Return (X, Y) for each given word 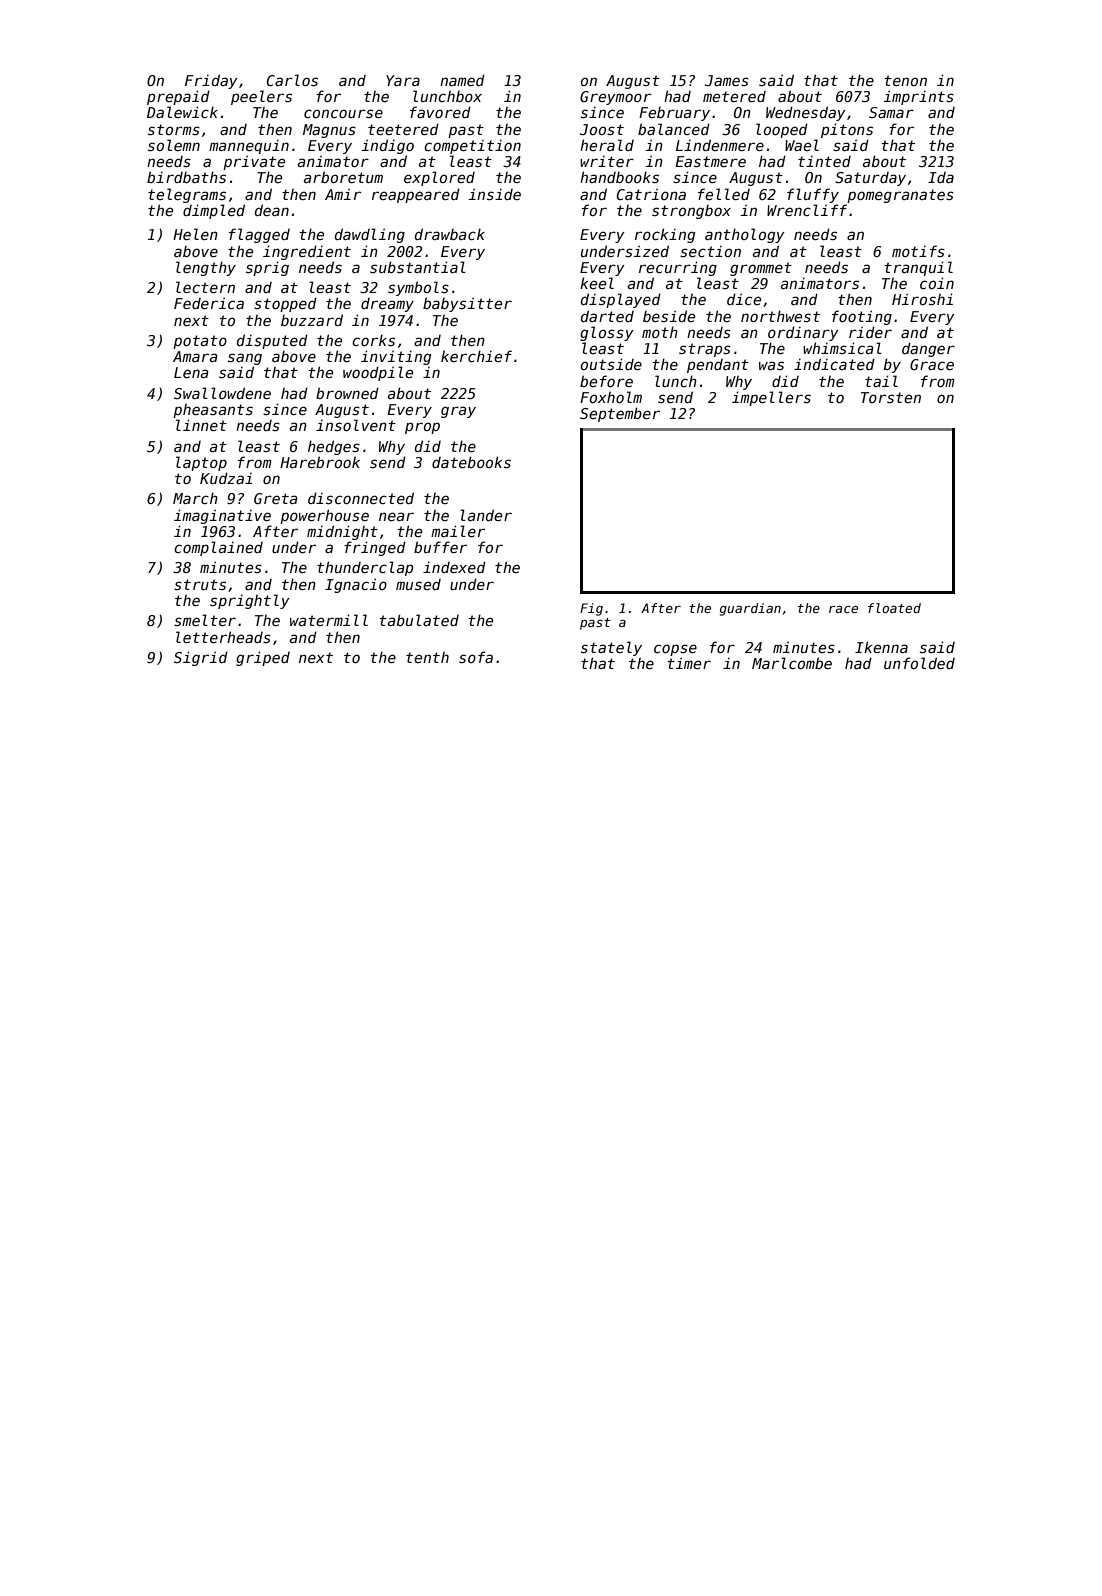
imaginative (222, 516)
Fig (591, 609)
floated (894, 608)
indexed (454, 567)
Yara (403, 80)
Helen (195, 234)
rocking (665, 235)
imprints (919, 97)
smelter (205, 620)
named (462, 80)
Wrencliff (807, 210)
